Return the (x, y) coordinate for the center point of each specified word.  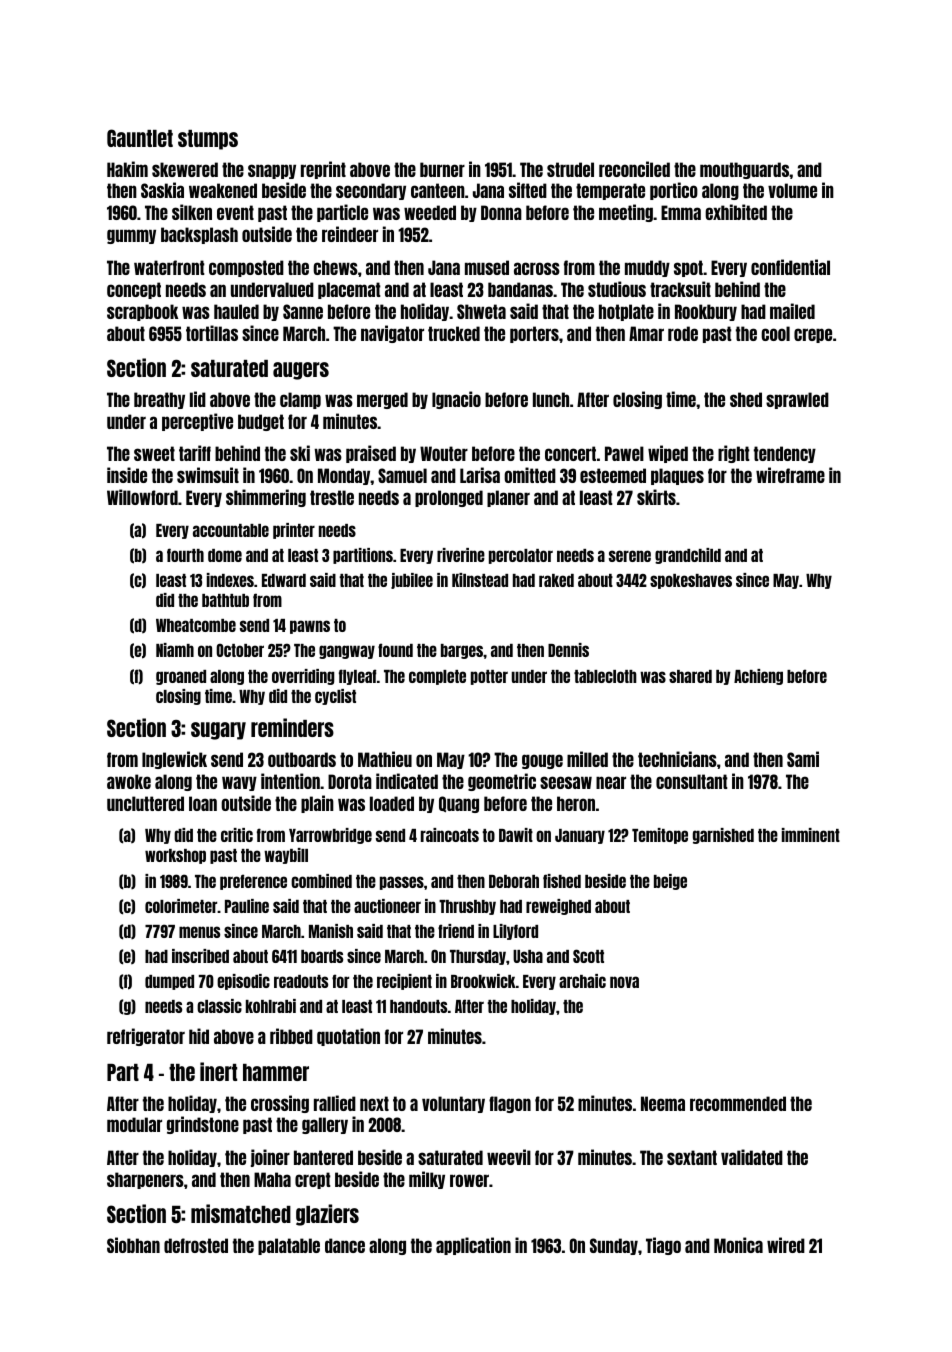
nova (624, 982)
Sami (803, 759)
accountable (231, 530)
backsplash (199, 235)
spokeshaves (691, 581)
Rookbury (706, 312)
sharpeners (145, 1180)
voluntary (453, 1104)
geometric (502, 782)
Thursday (478, 957)
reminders (292, 727)
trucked (454, 333)
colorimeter (181, 906)
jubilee (412, 581)
